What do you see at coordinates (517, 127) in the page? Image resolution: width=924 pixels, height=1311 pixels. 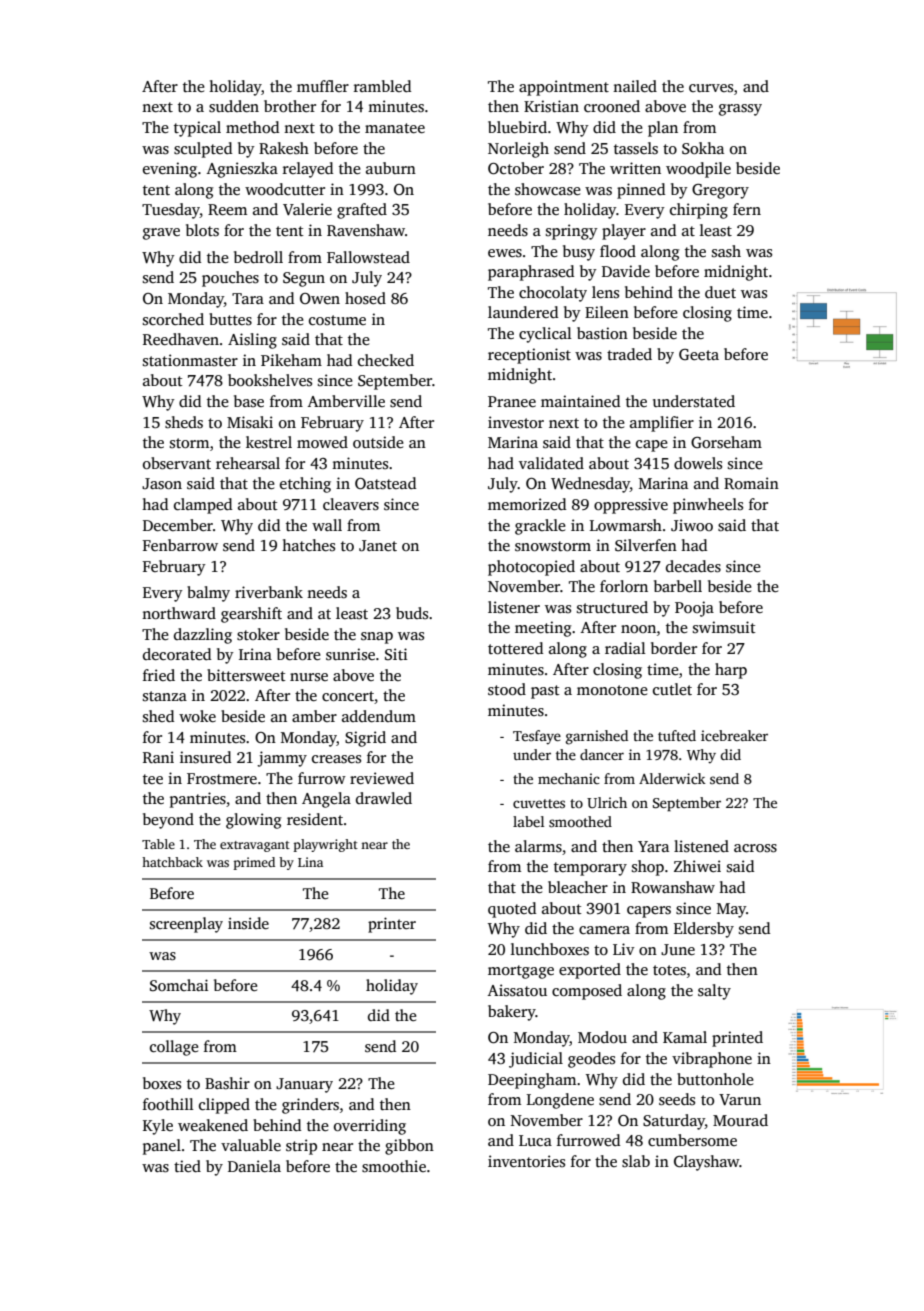 I see `bluebird` at bounding box center [517, 127].
